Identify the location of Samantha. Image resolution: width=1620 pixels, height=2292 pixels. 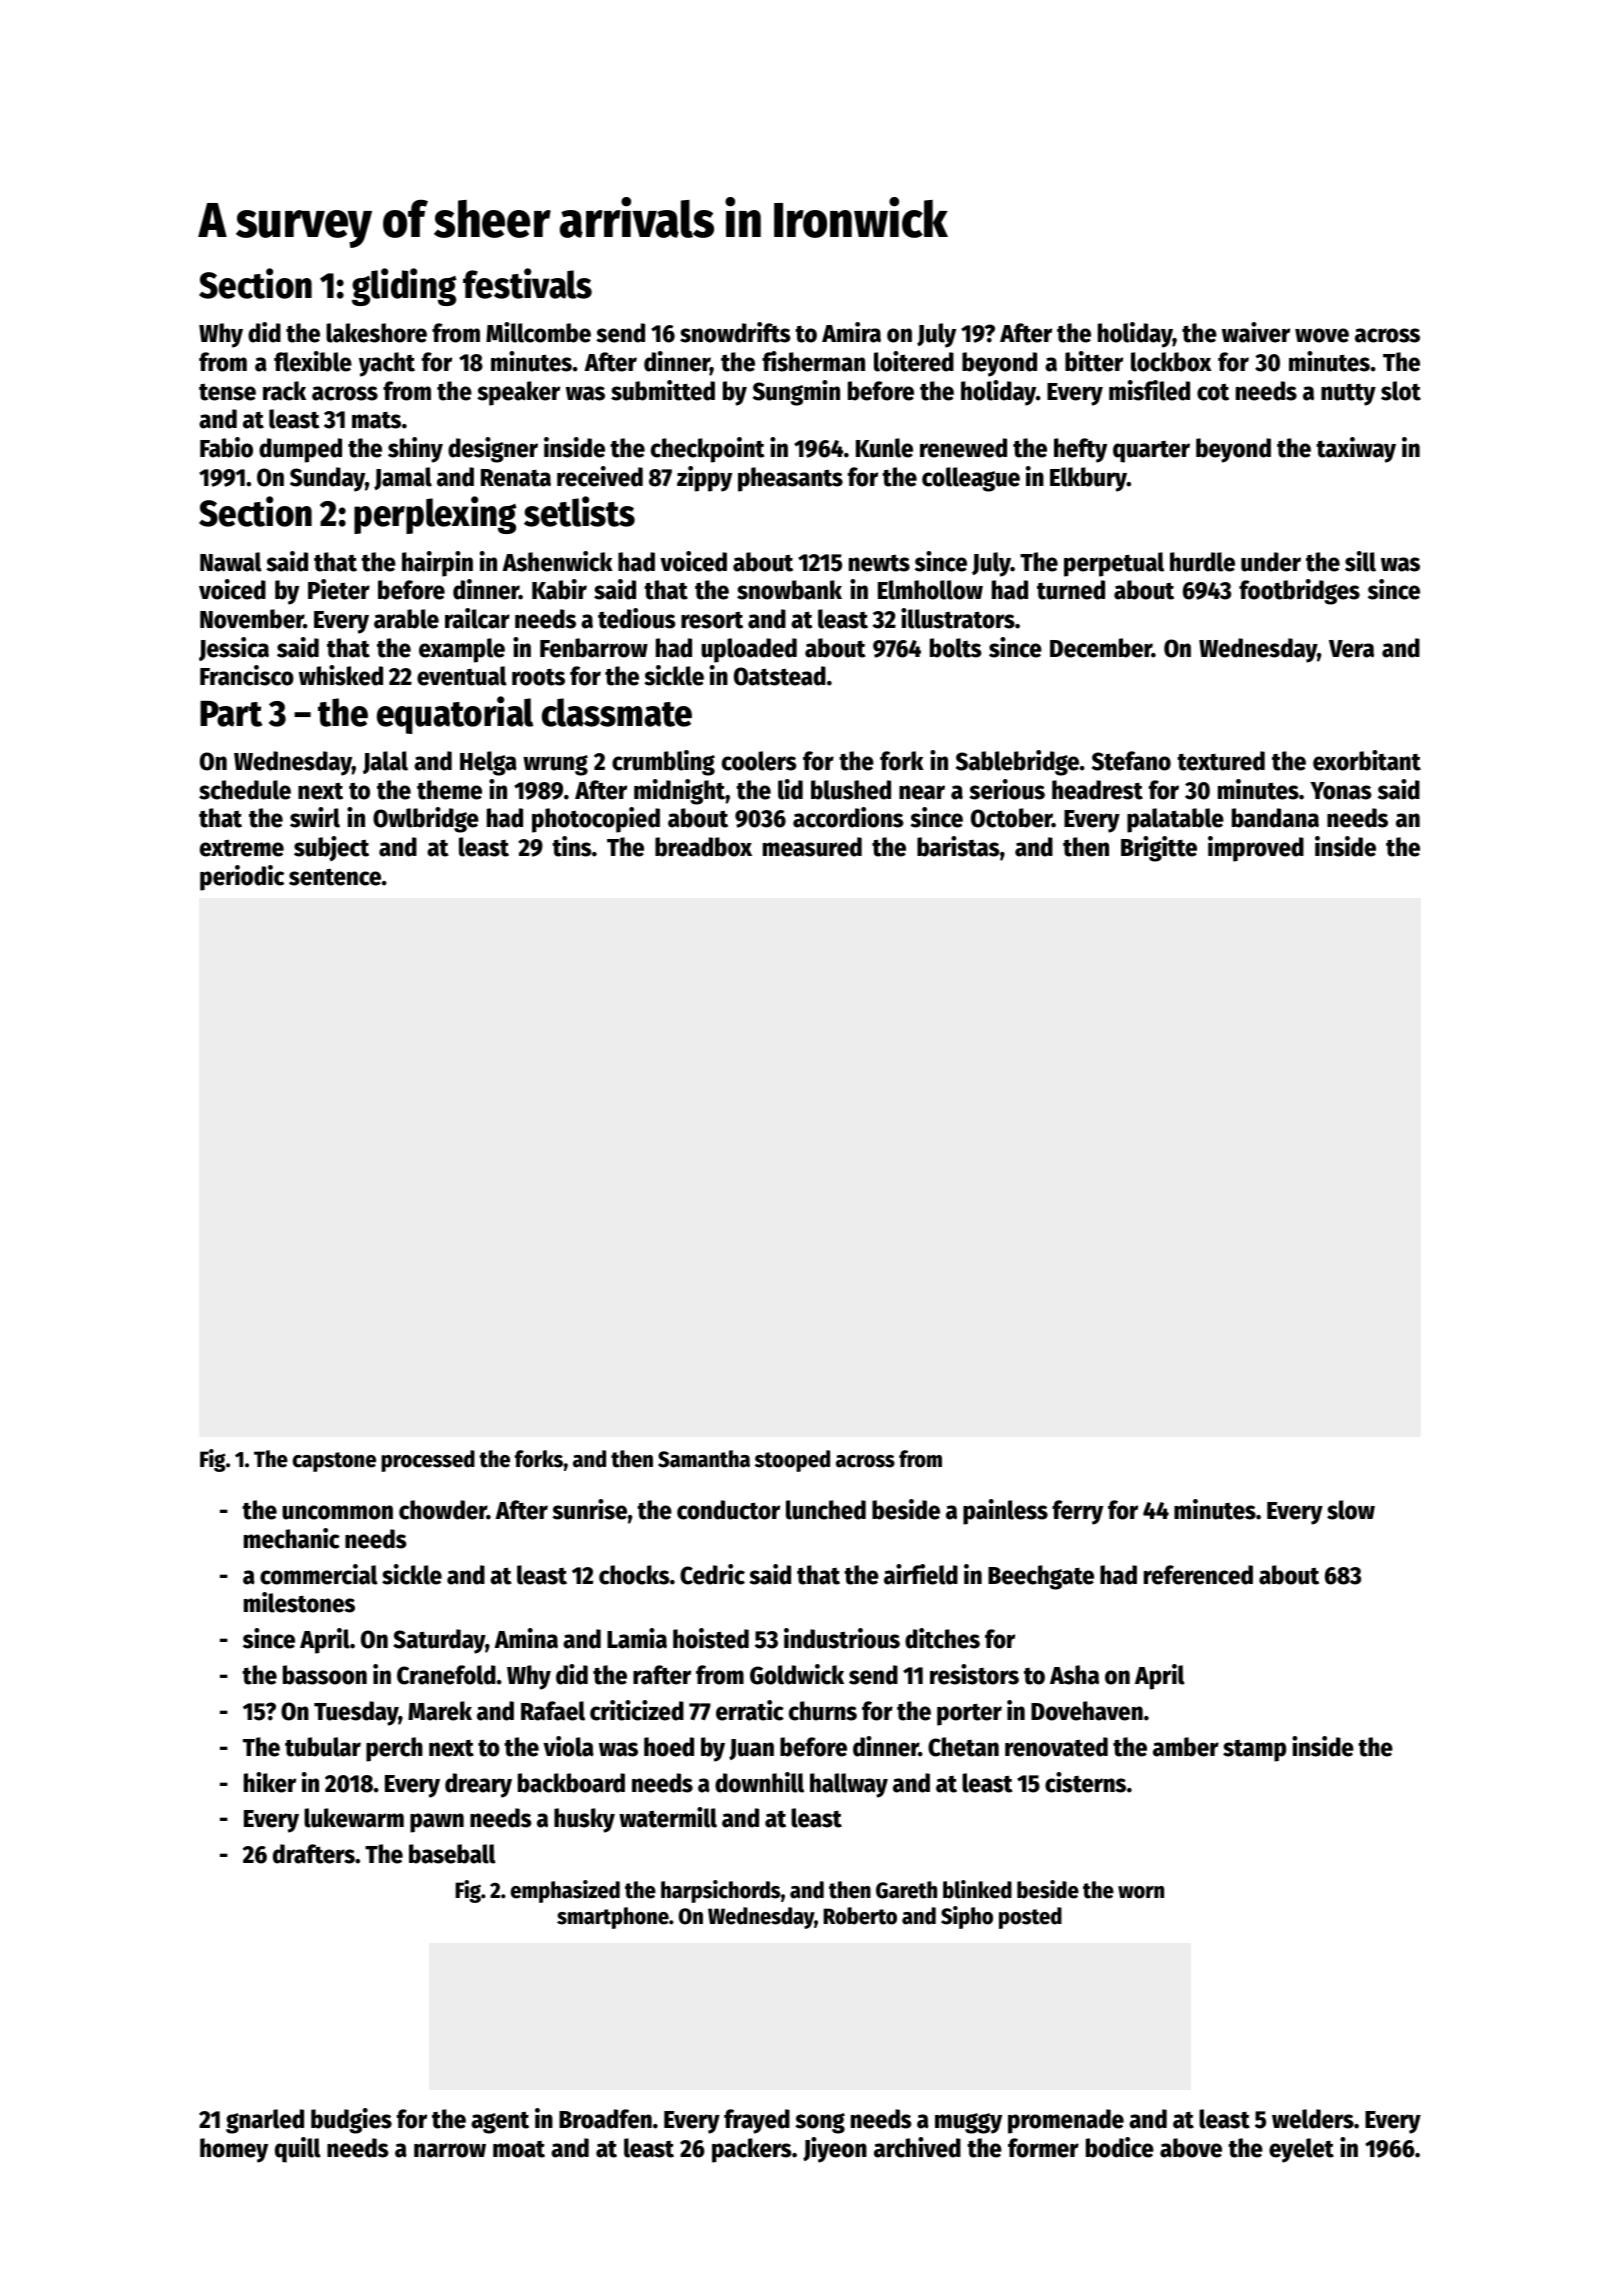
(704, 1459).
